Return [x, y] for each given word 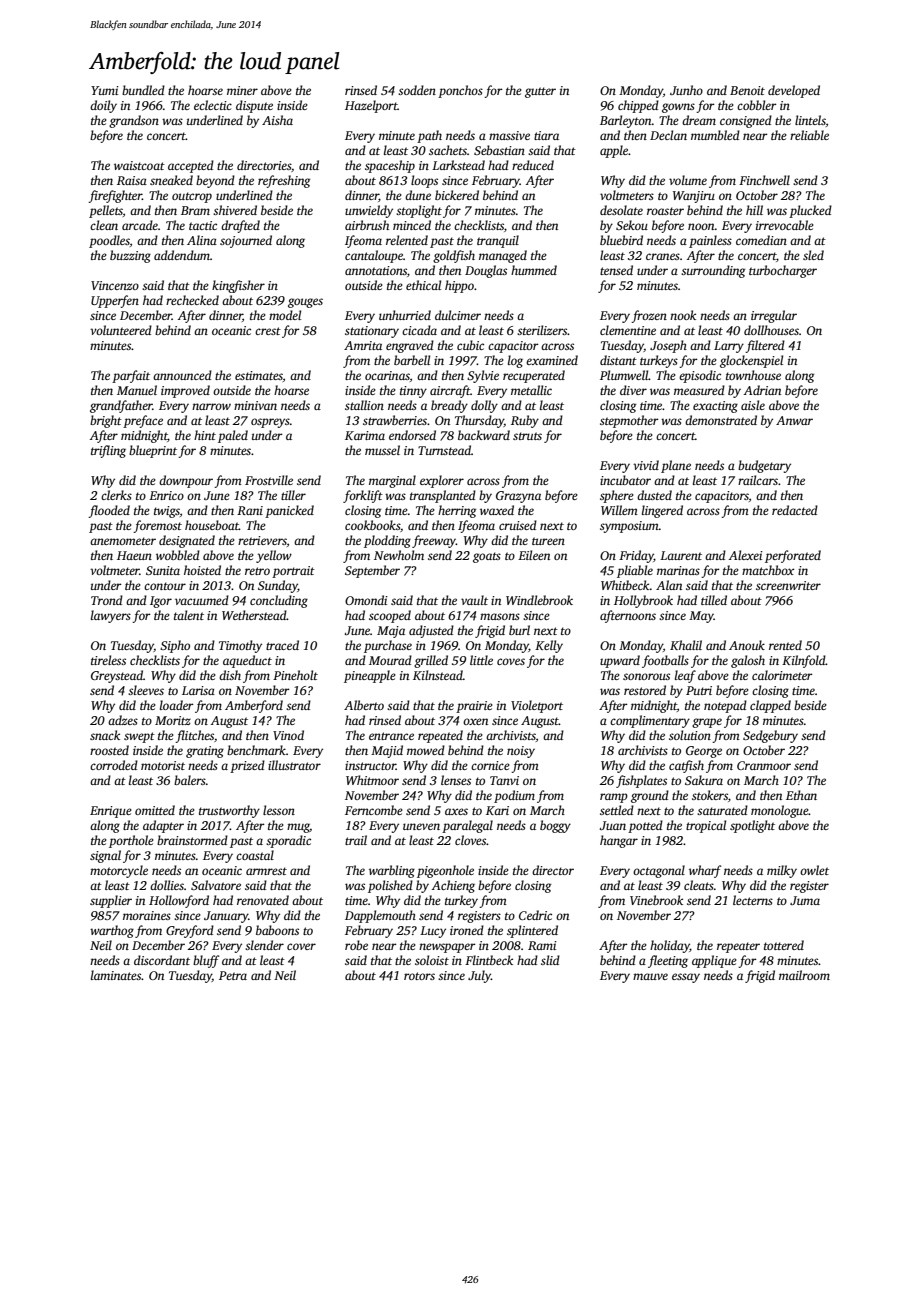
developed [794, 91]
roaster [665, 211]
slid [550, 960]
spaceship [390, 166]
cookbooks [372, 525]
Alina [202, 240]
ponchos [460, 91]
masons [500, 616]
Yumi [105, 90]
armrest [266, 871]
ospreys [270, 423]
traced [282, 645]
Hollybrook [643, 601]
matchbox [768, 570]
